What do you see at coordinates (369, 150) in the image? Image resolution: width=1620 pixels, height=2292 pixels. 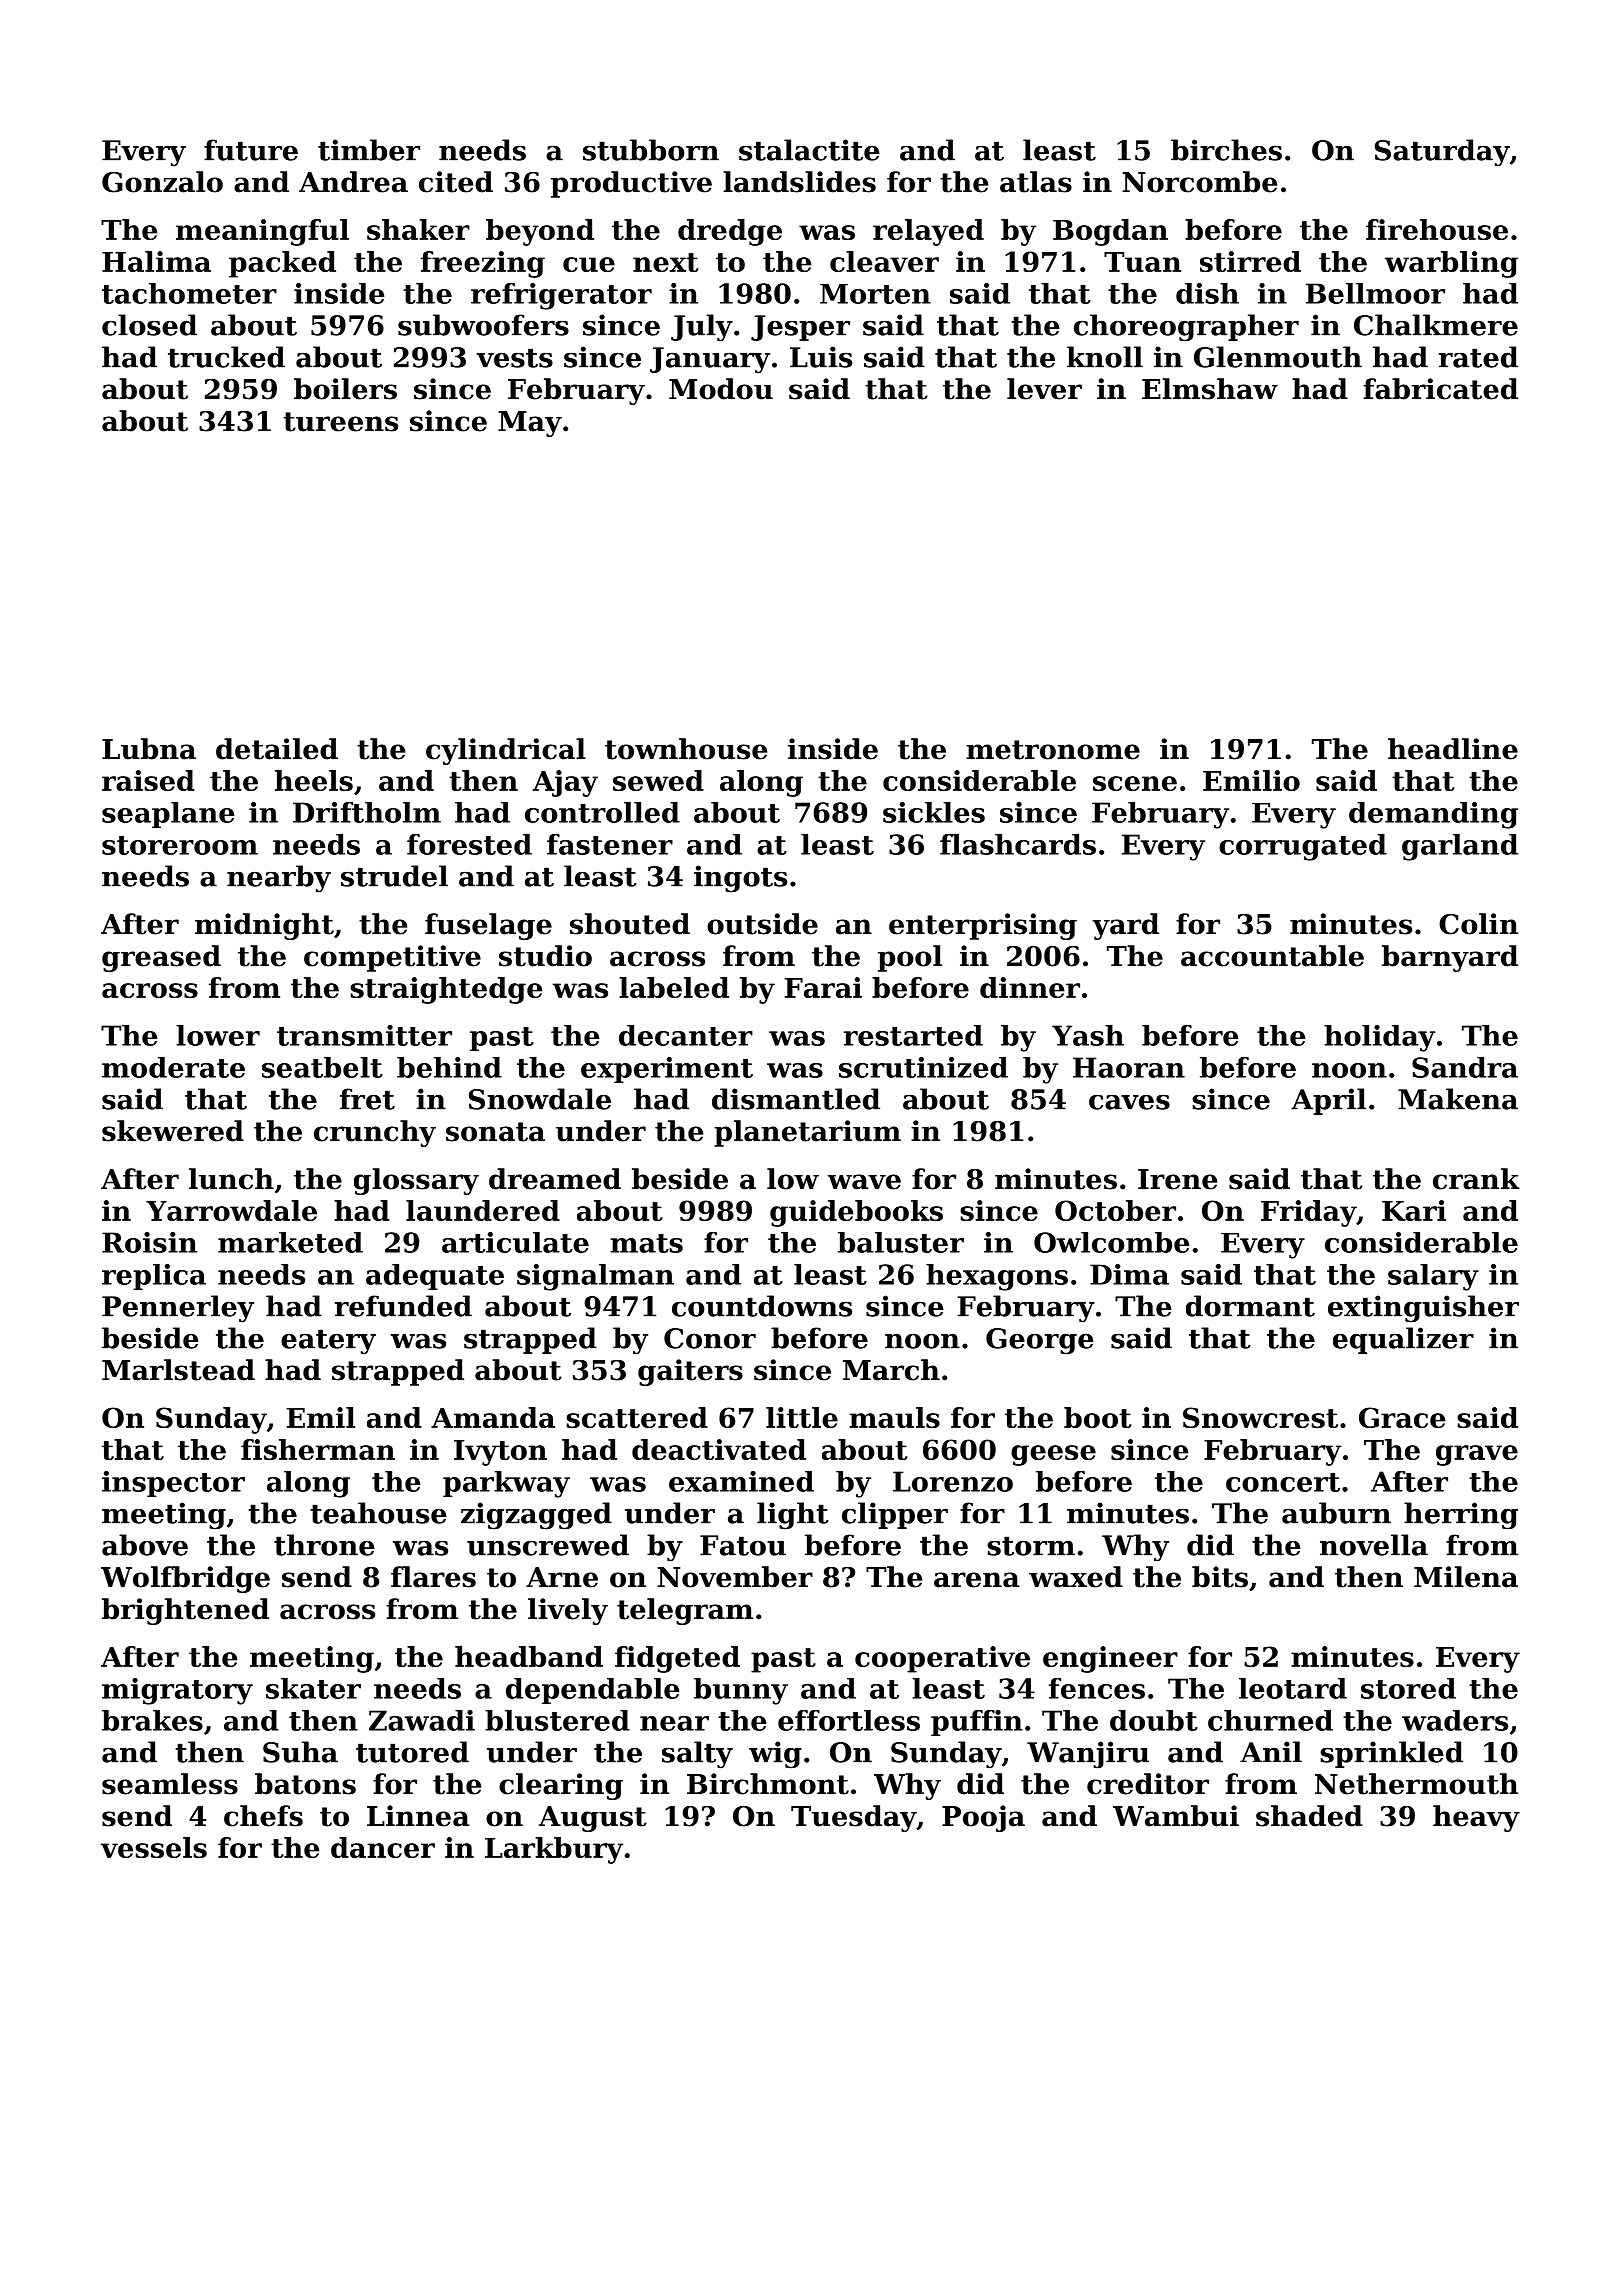 I see `timber` at bounding box center [369, 150].
